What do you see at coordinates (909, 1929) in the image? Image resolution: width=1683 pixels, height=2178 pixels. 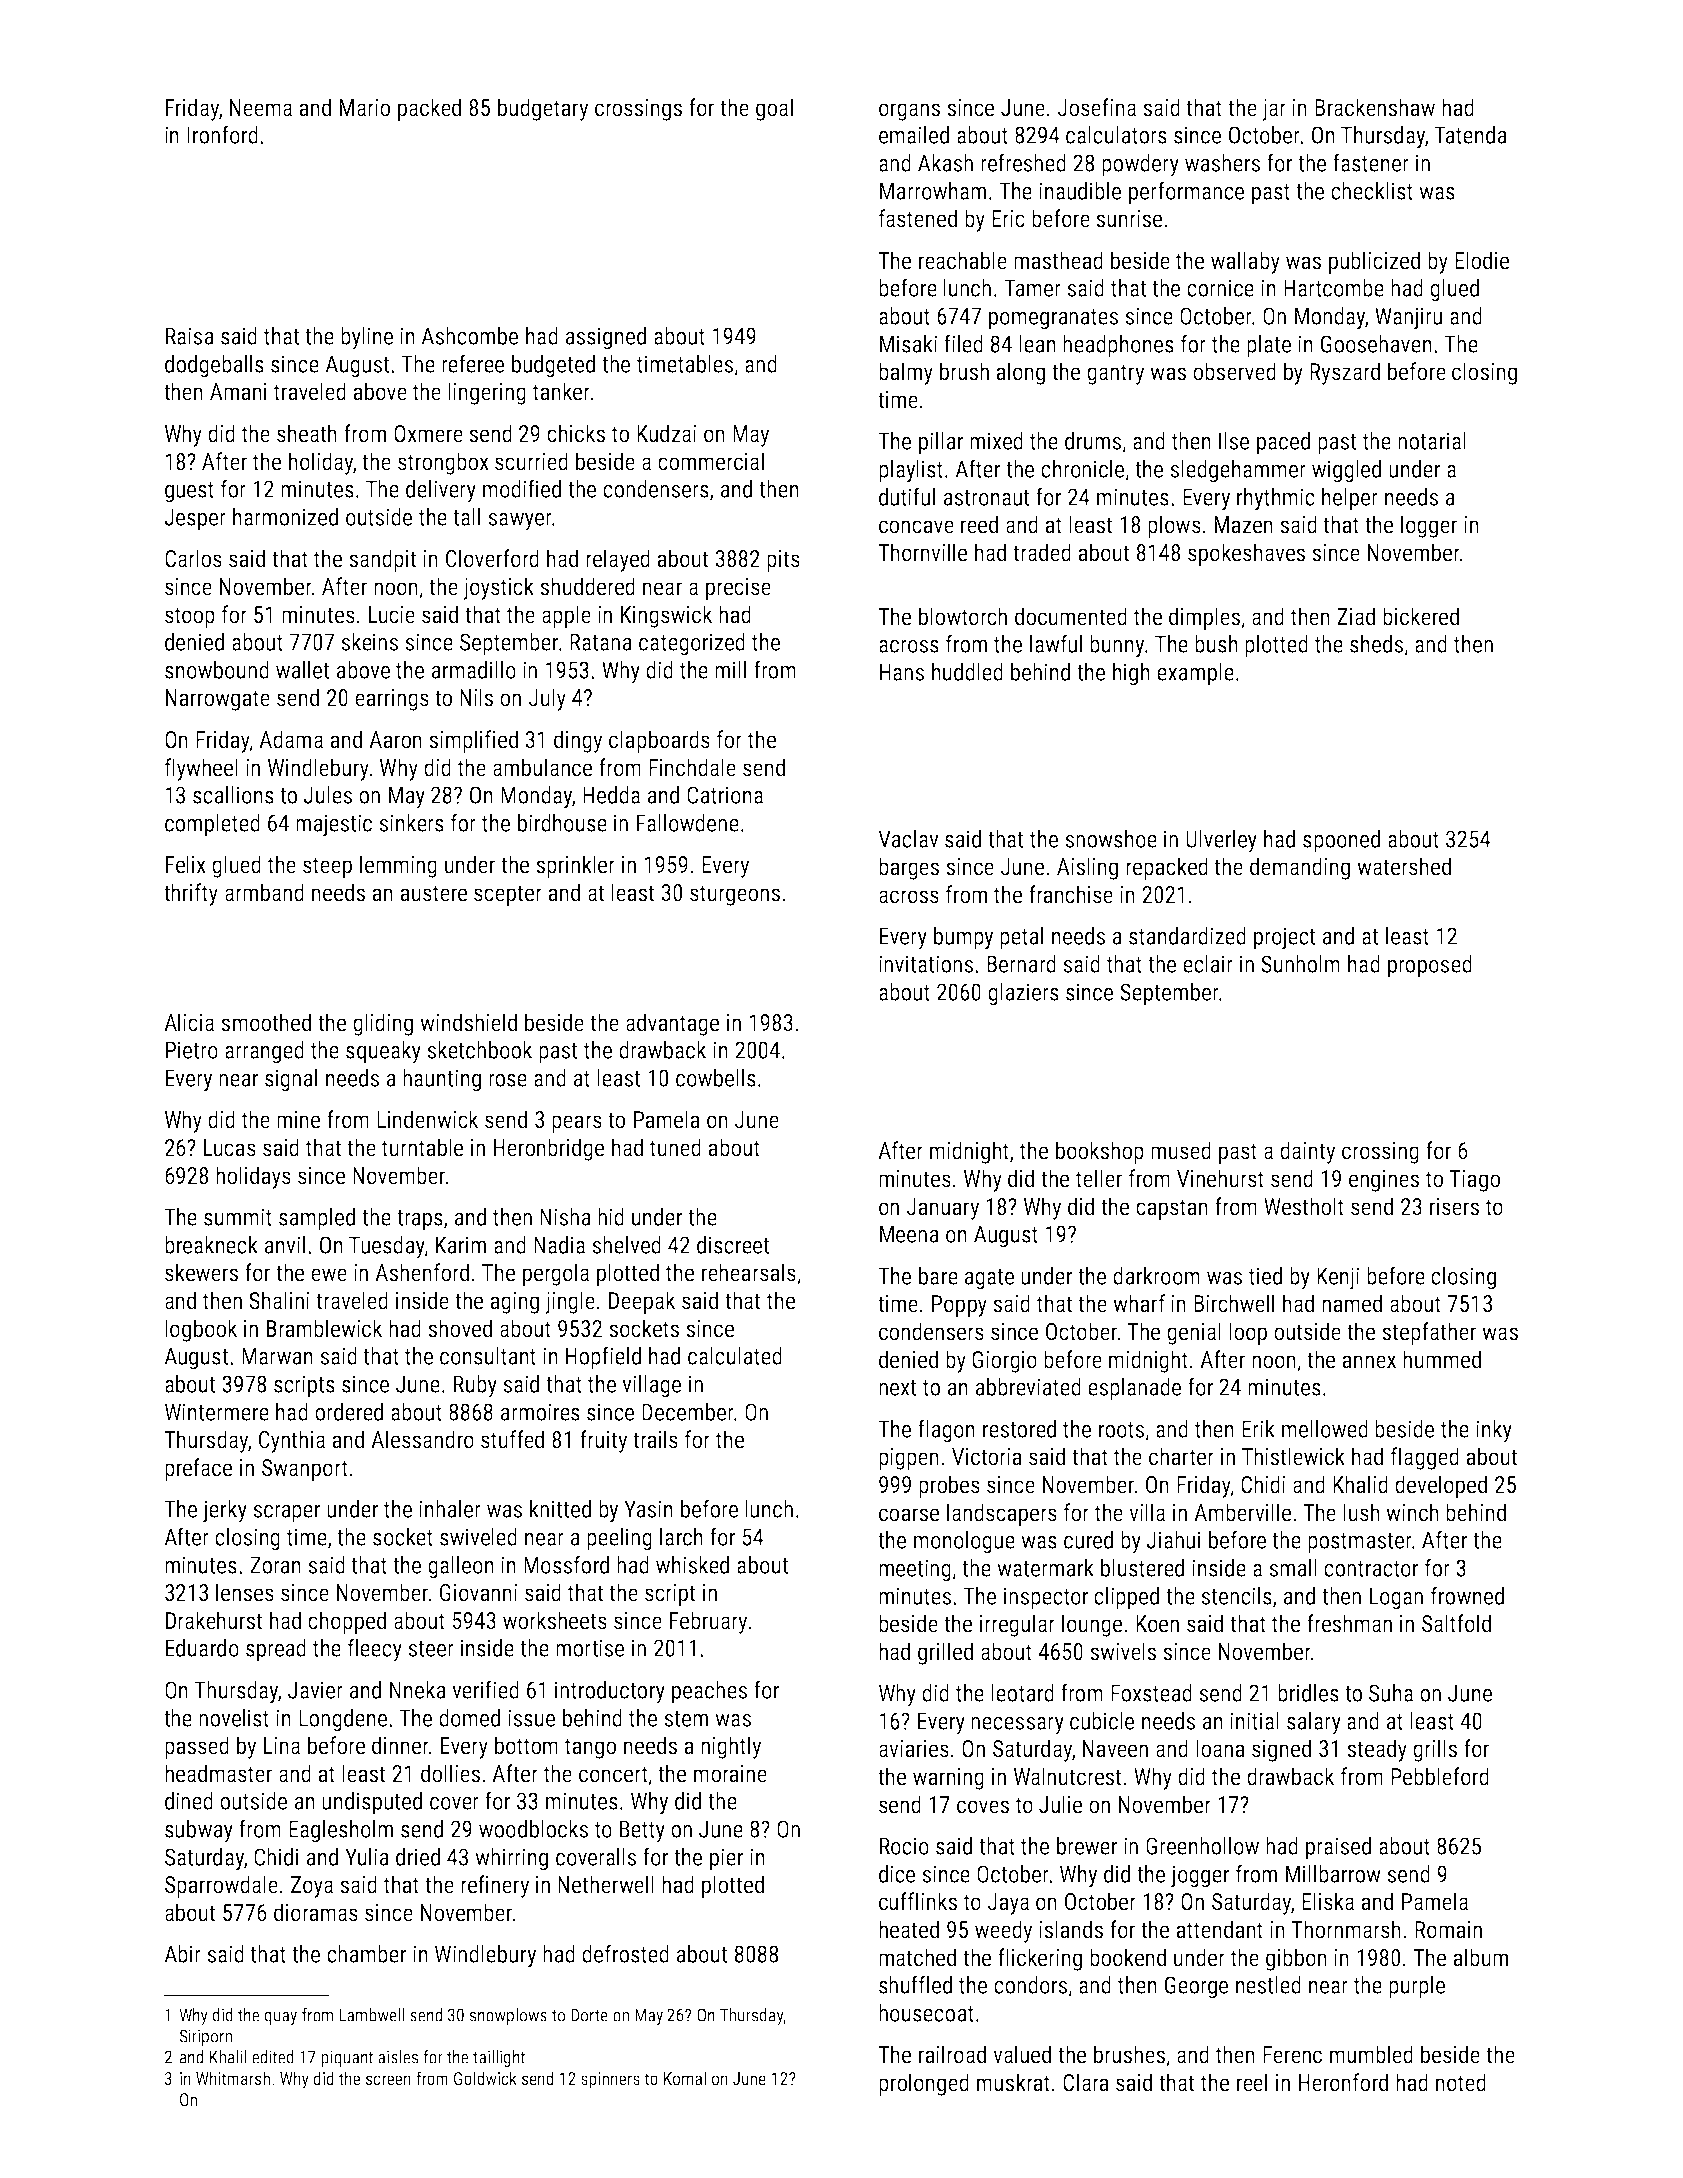 I see `heated` at bounding box center [909, 1929].
